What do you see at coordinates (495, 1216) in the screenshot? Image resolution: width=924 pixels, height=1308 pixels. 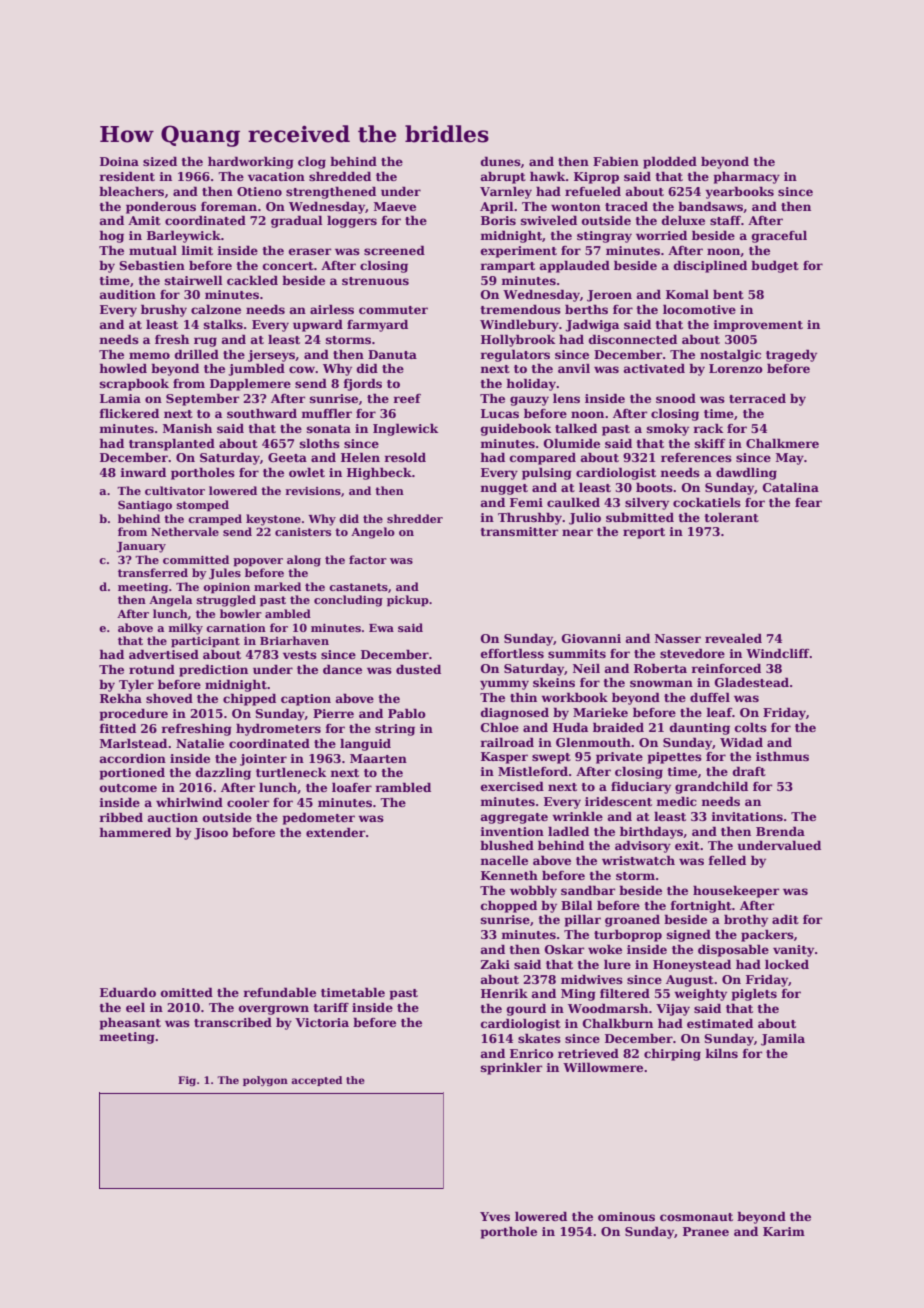 I see `Yves` at bounding box center [495, 1216].
